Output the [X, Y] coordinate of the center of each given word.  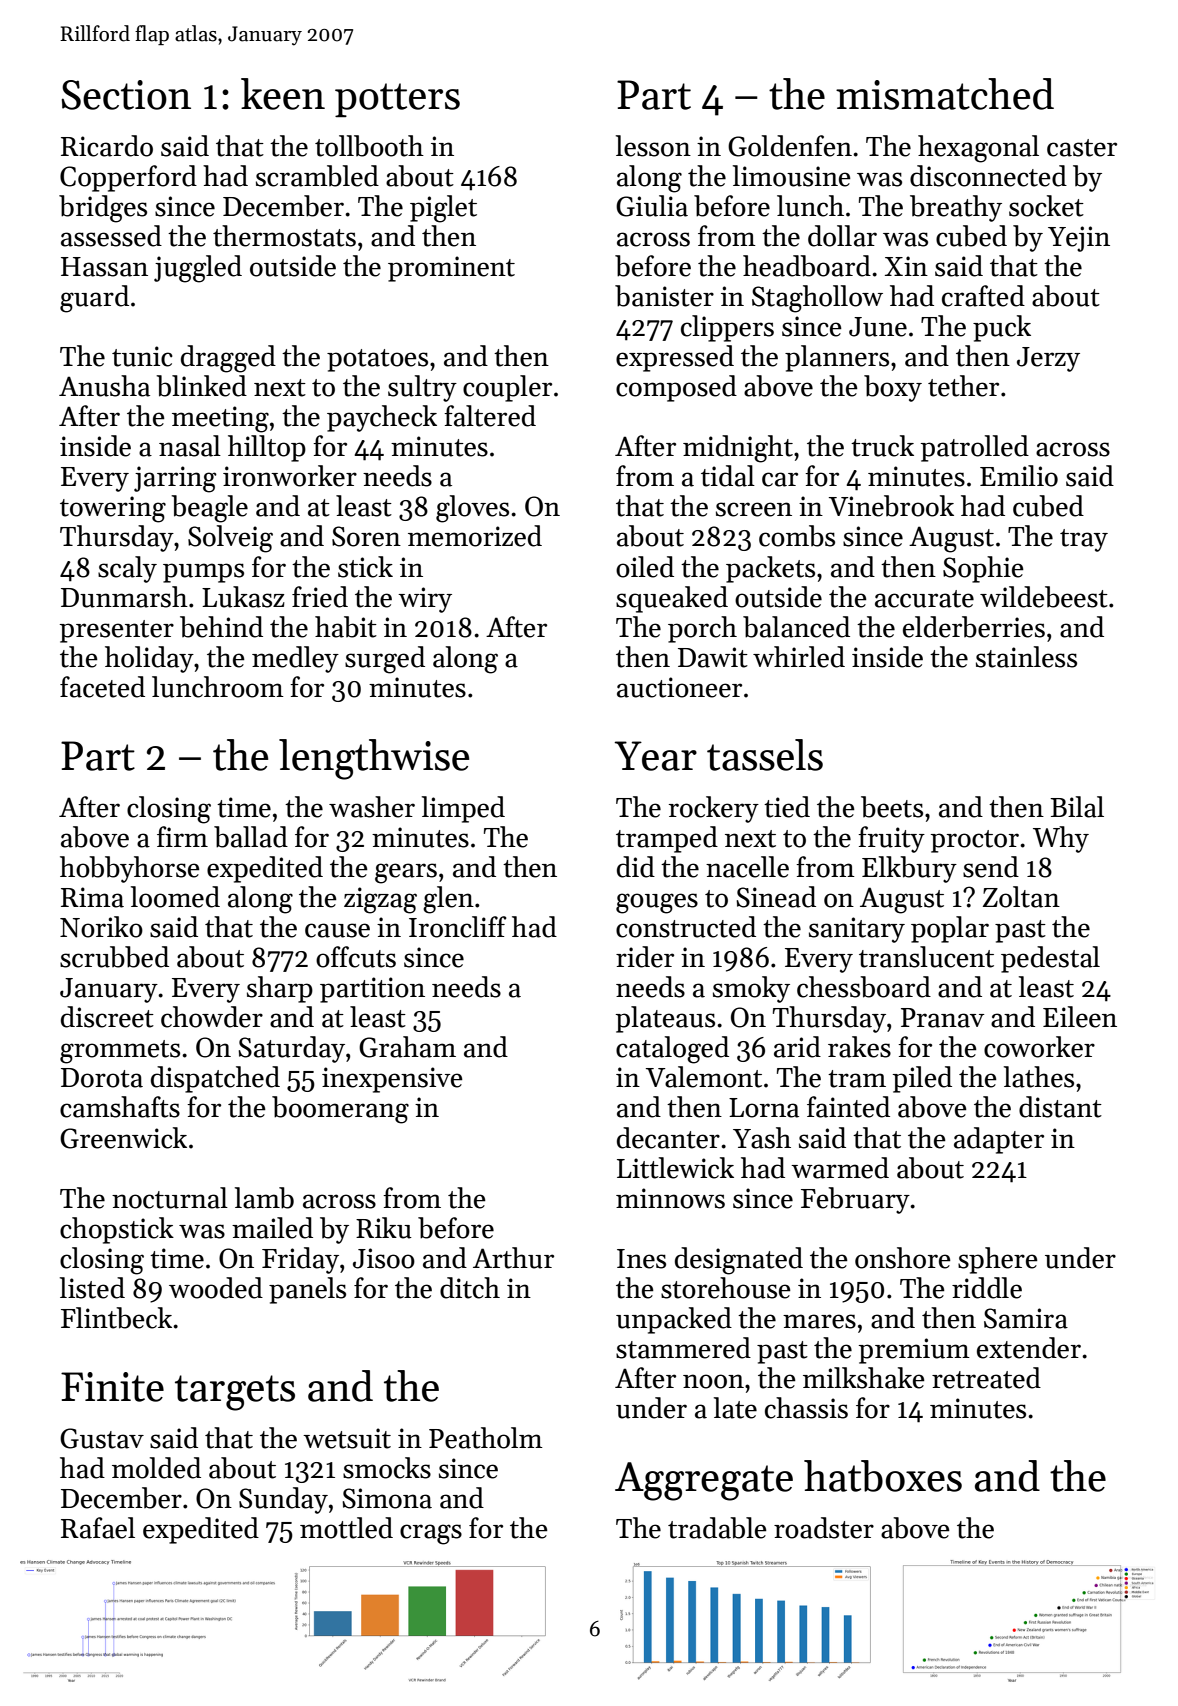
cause [337, 930]
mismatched [945, 94]
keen [283, 94]
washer [372, 807]
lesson [653, 146]
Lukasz [243, 597]
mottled [346, 1528]
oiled [645, 567]
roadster [824, 1528]
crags [431, 1534]
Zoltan [1021, 897]
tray [1084, 540]
